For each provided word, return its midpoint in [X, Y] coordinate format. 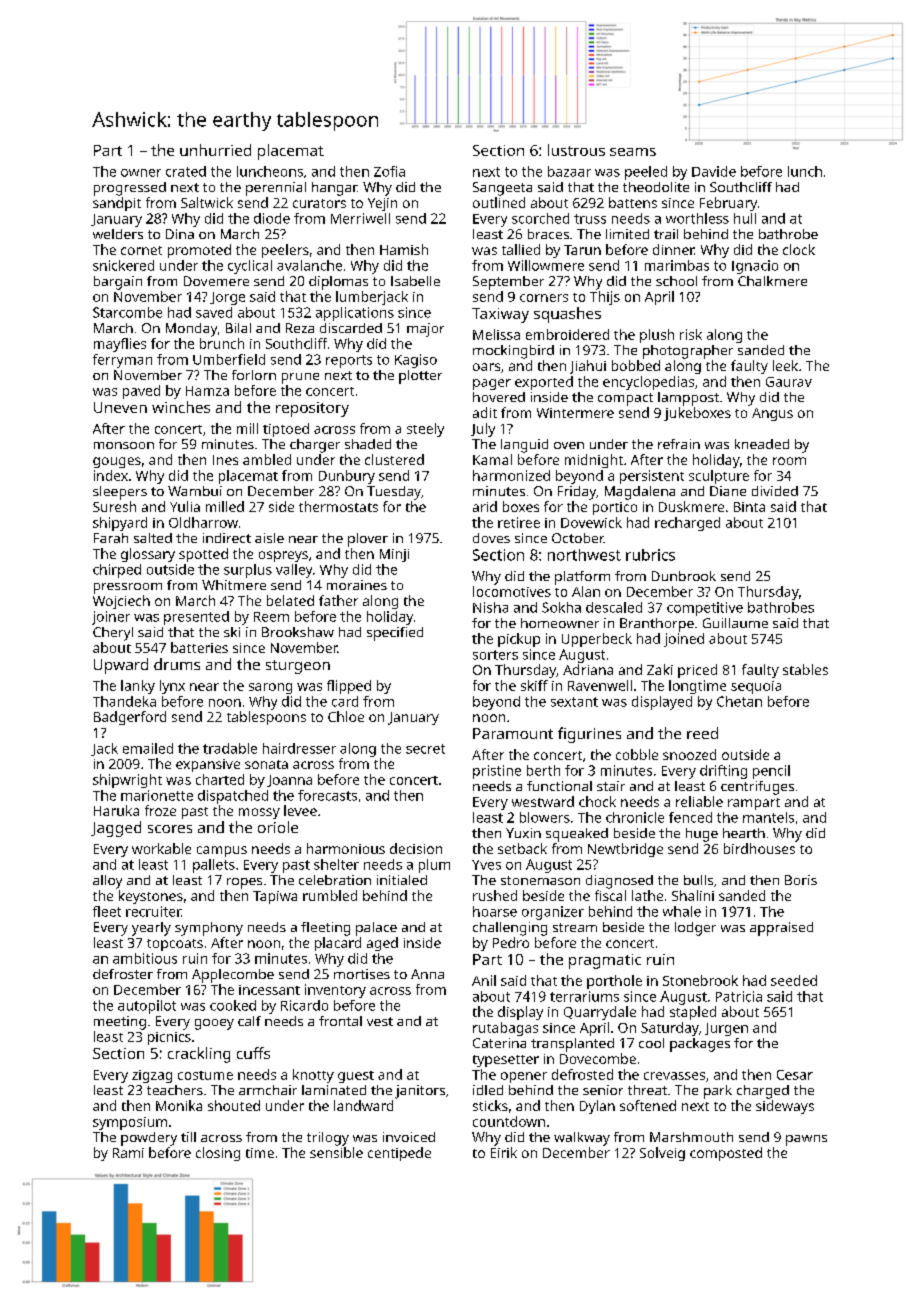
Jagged [116, 829]
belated [290, 600]
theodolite [656, 187]
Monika [179, 1105]
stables [805, 669]
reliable [699, 801]
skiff [534, 685]
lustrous [576, 150]
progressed [130, 189]
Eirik [504, 1152]
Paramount [513, 733]
